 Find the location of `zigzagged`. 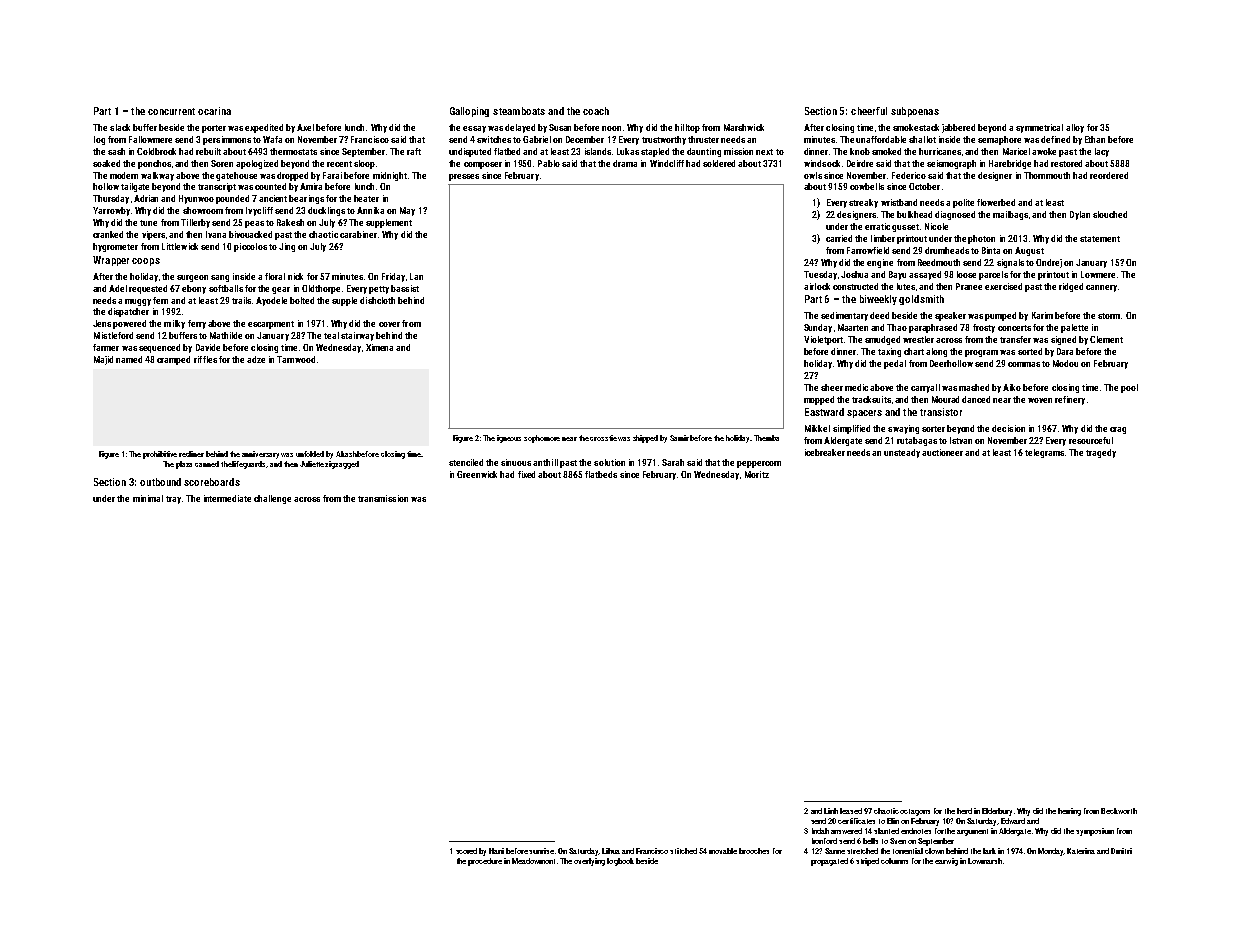

zigzagged is located at coordinates (342, 465).
